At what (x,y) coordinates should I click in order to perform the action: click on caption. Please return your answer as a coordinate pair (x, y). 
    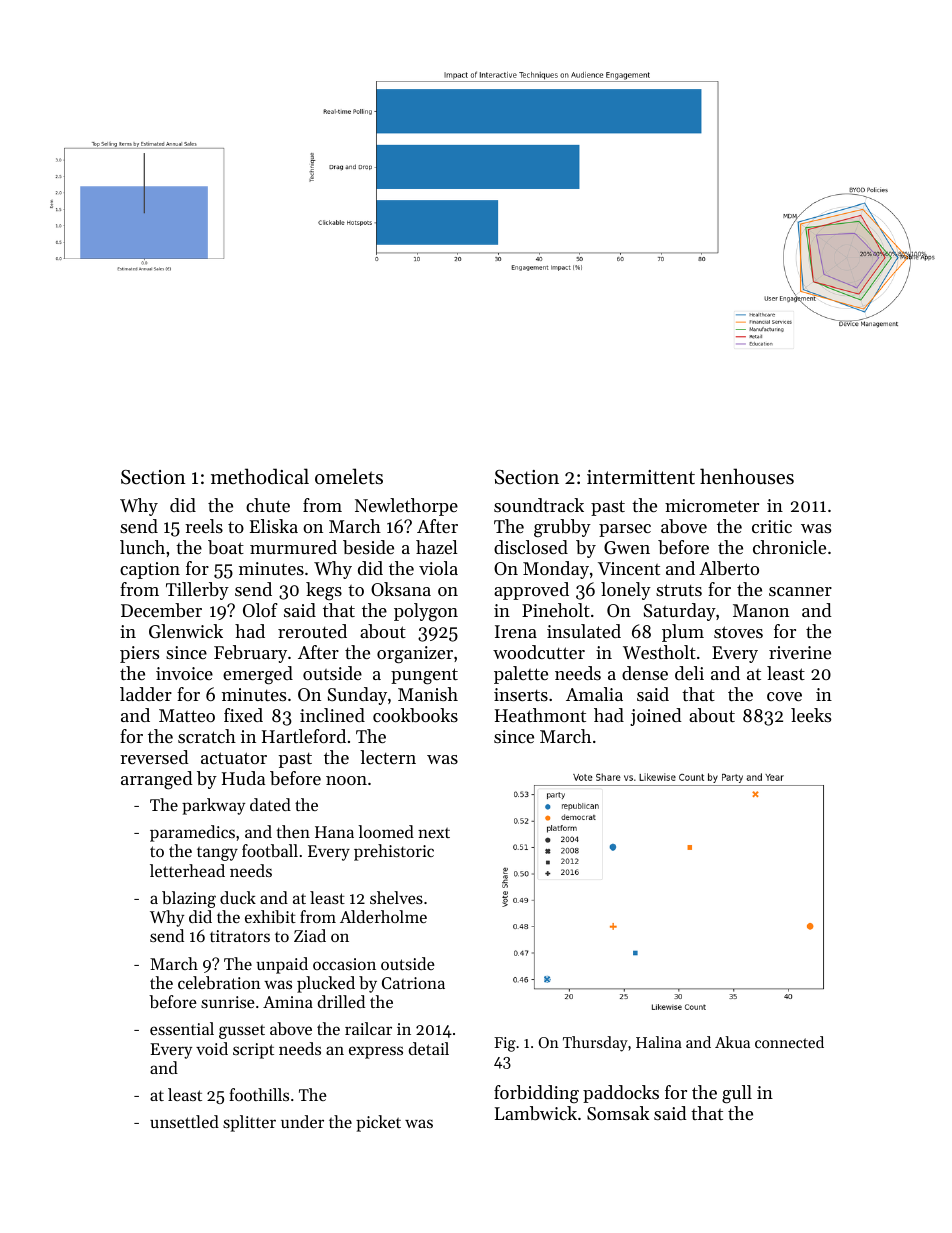
    Looking at the image, I should click on (150, 570).
